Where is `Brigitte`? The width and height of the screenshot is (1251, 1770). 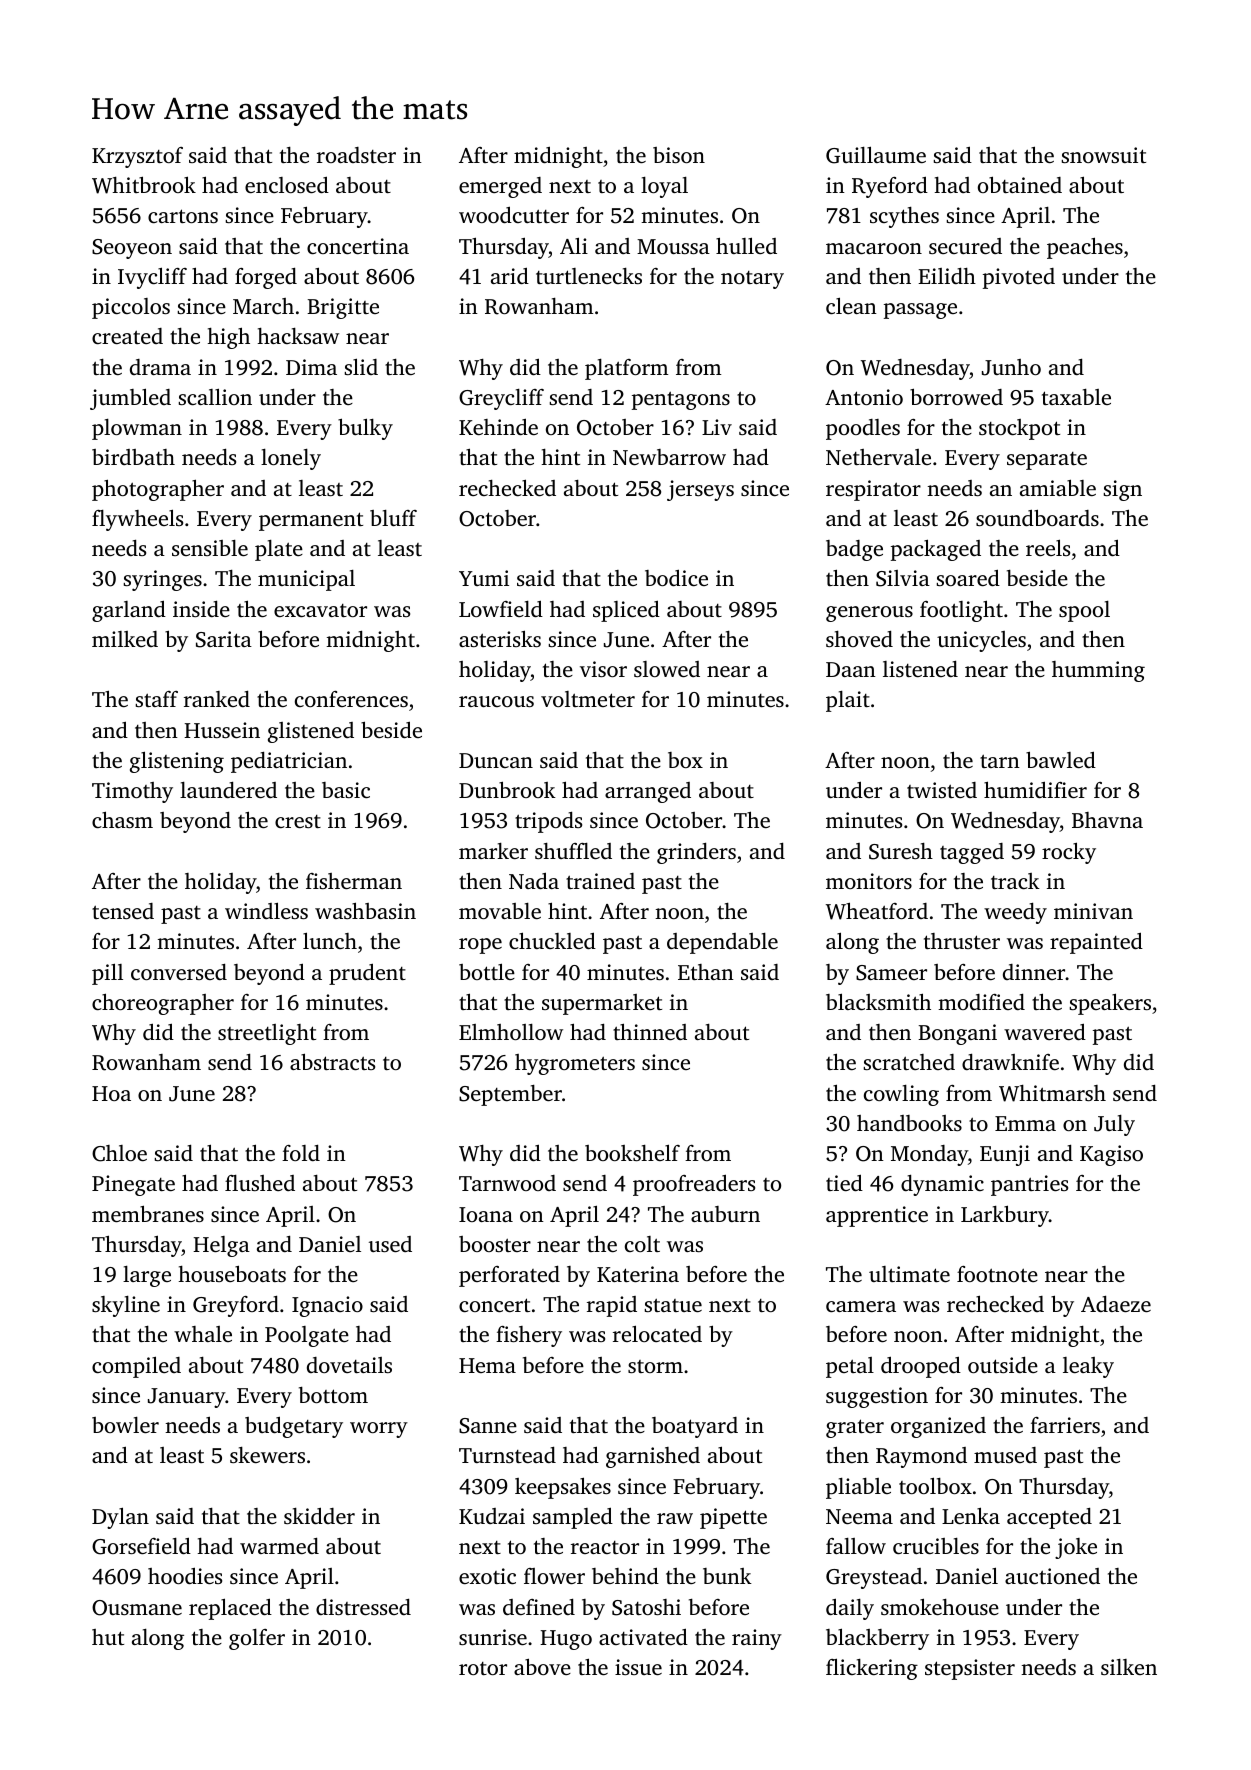 Brigitte is located at coordinates (343, 308).
